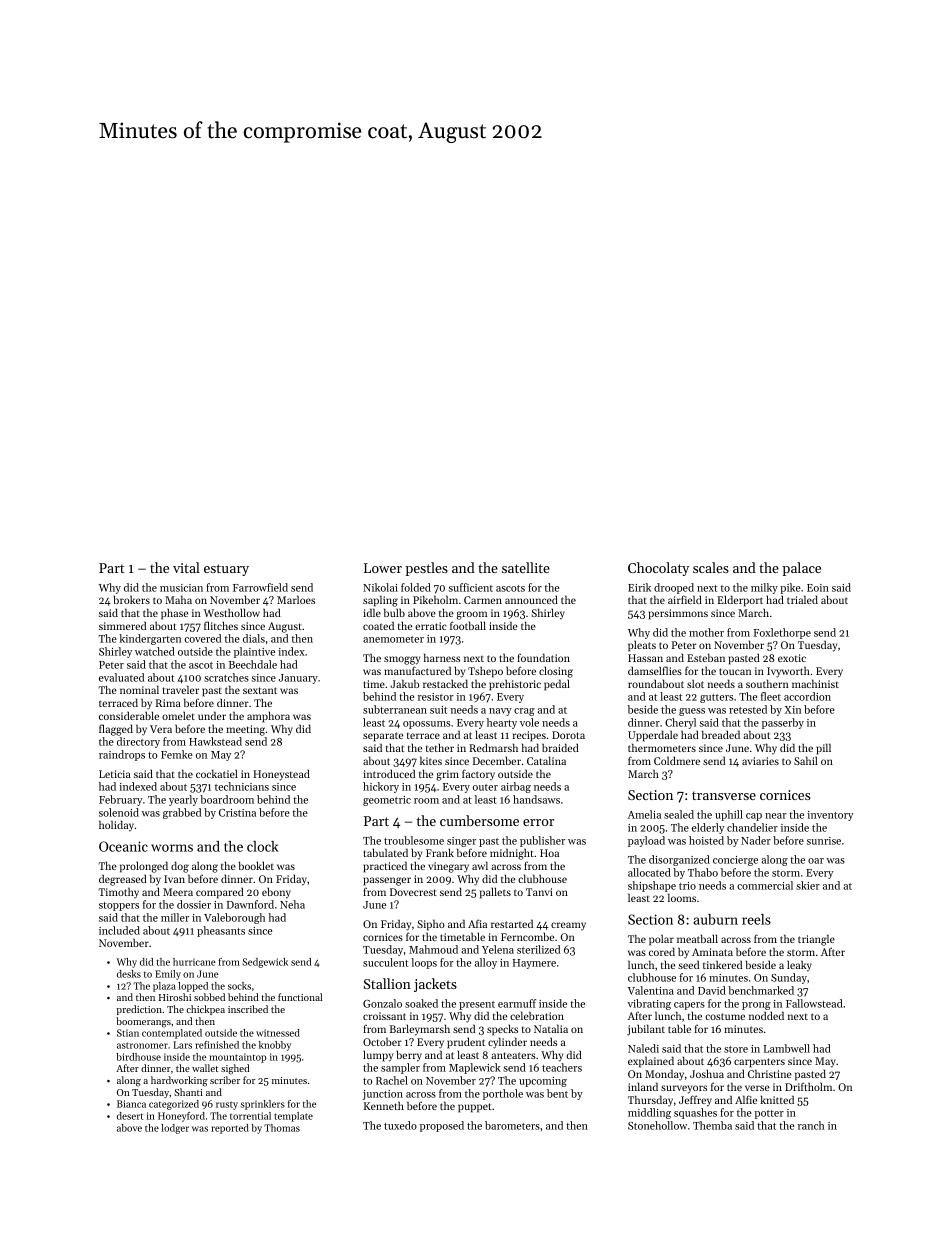 The width and height of the page is (952, 1233). What do you see at coordinates (226, 570) in the page?
I see `estuary` at bounding box center [226, 570].
